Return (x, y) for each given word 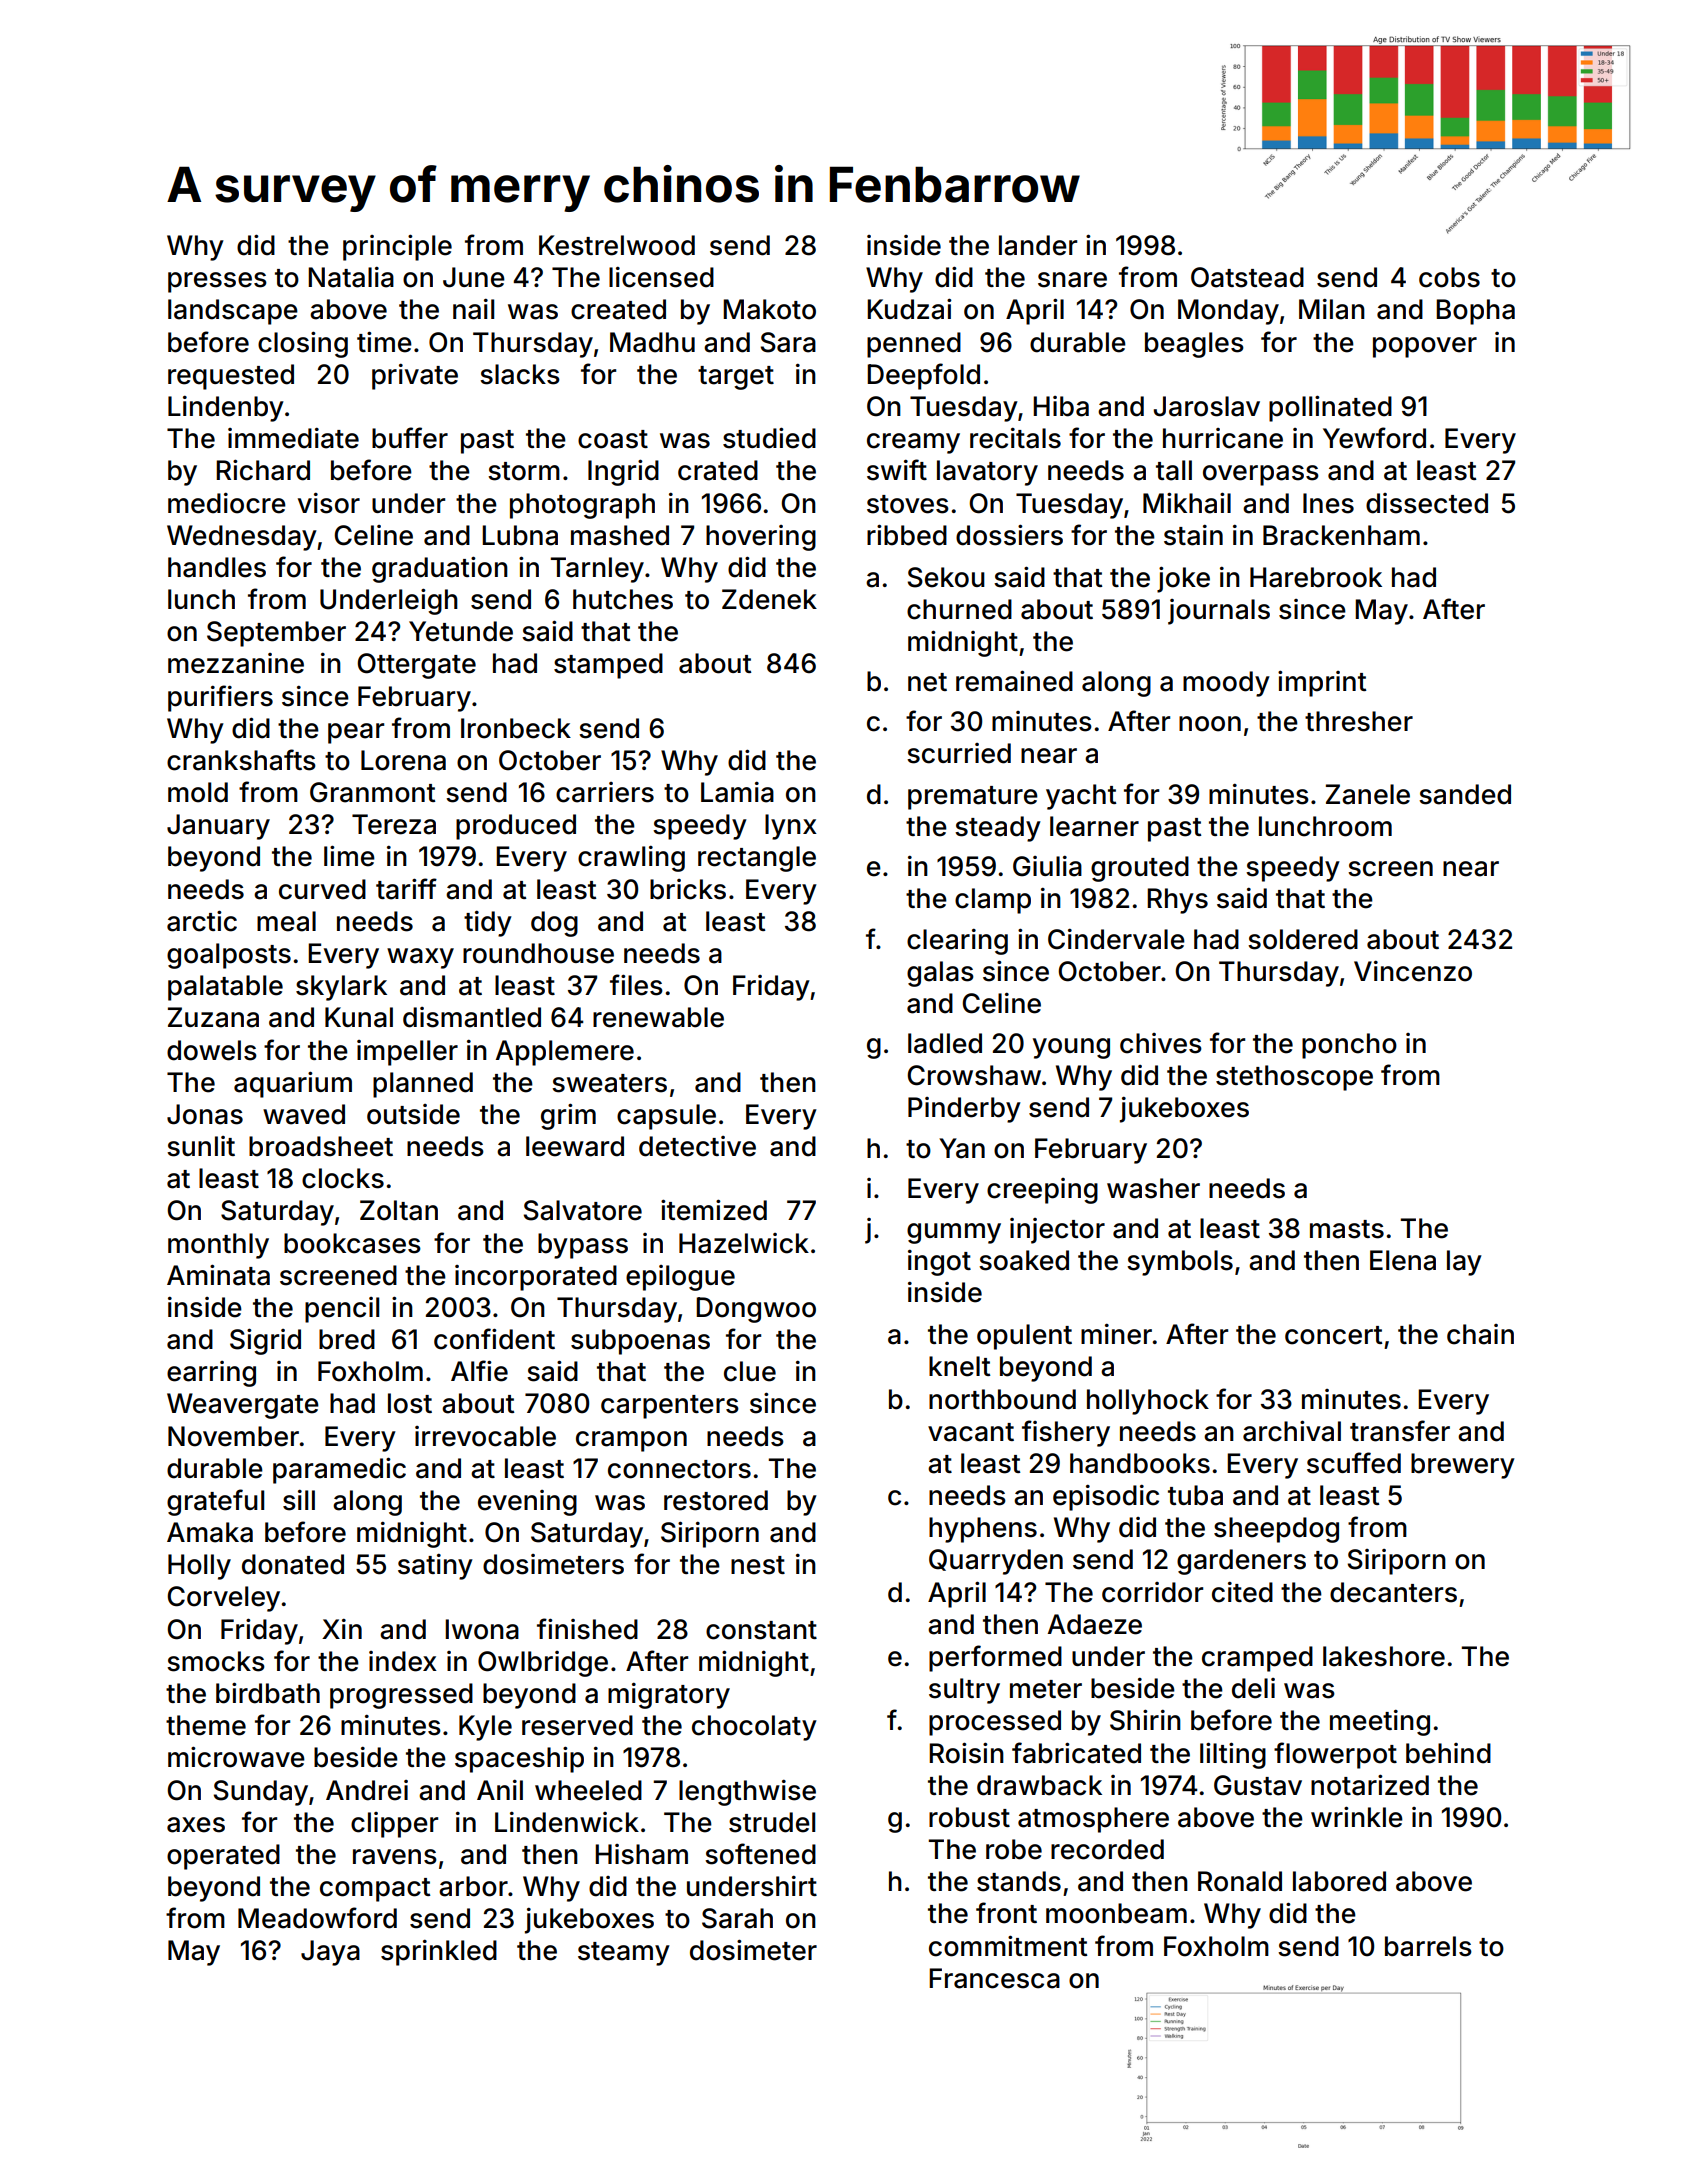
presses (217, 282)
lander (1038, 245)
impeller (407, 1053)
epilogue (680, 1278)
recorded (1107, 1849)
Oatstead (1247, 277)
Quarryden (996, 1562)
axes (196, 1825)
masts (1347, 1229)
